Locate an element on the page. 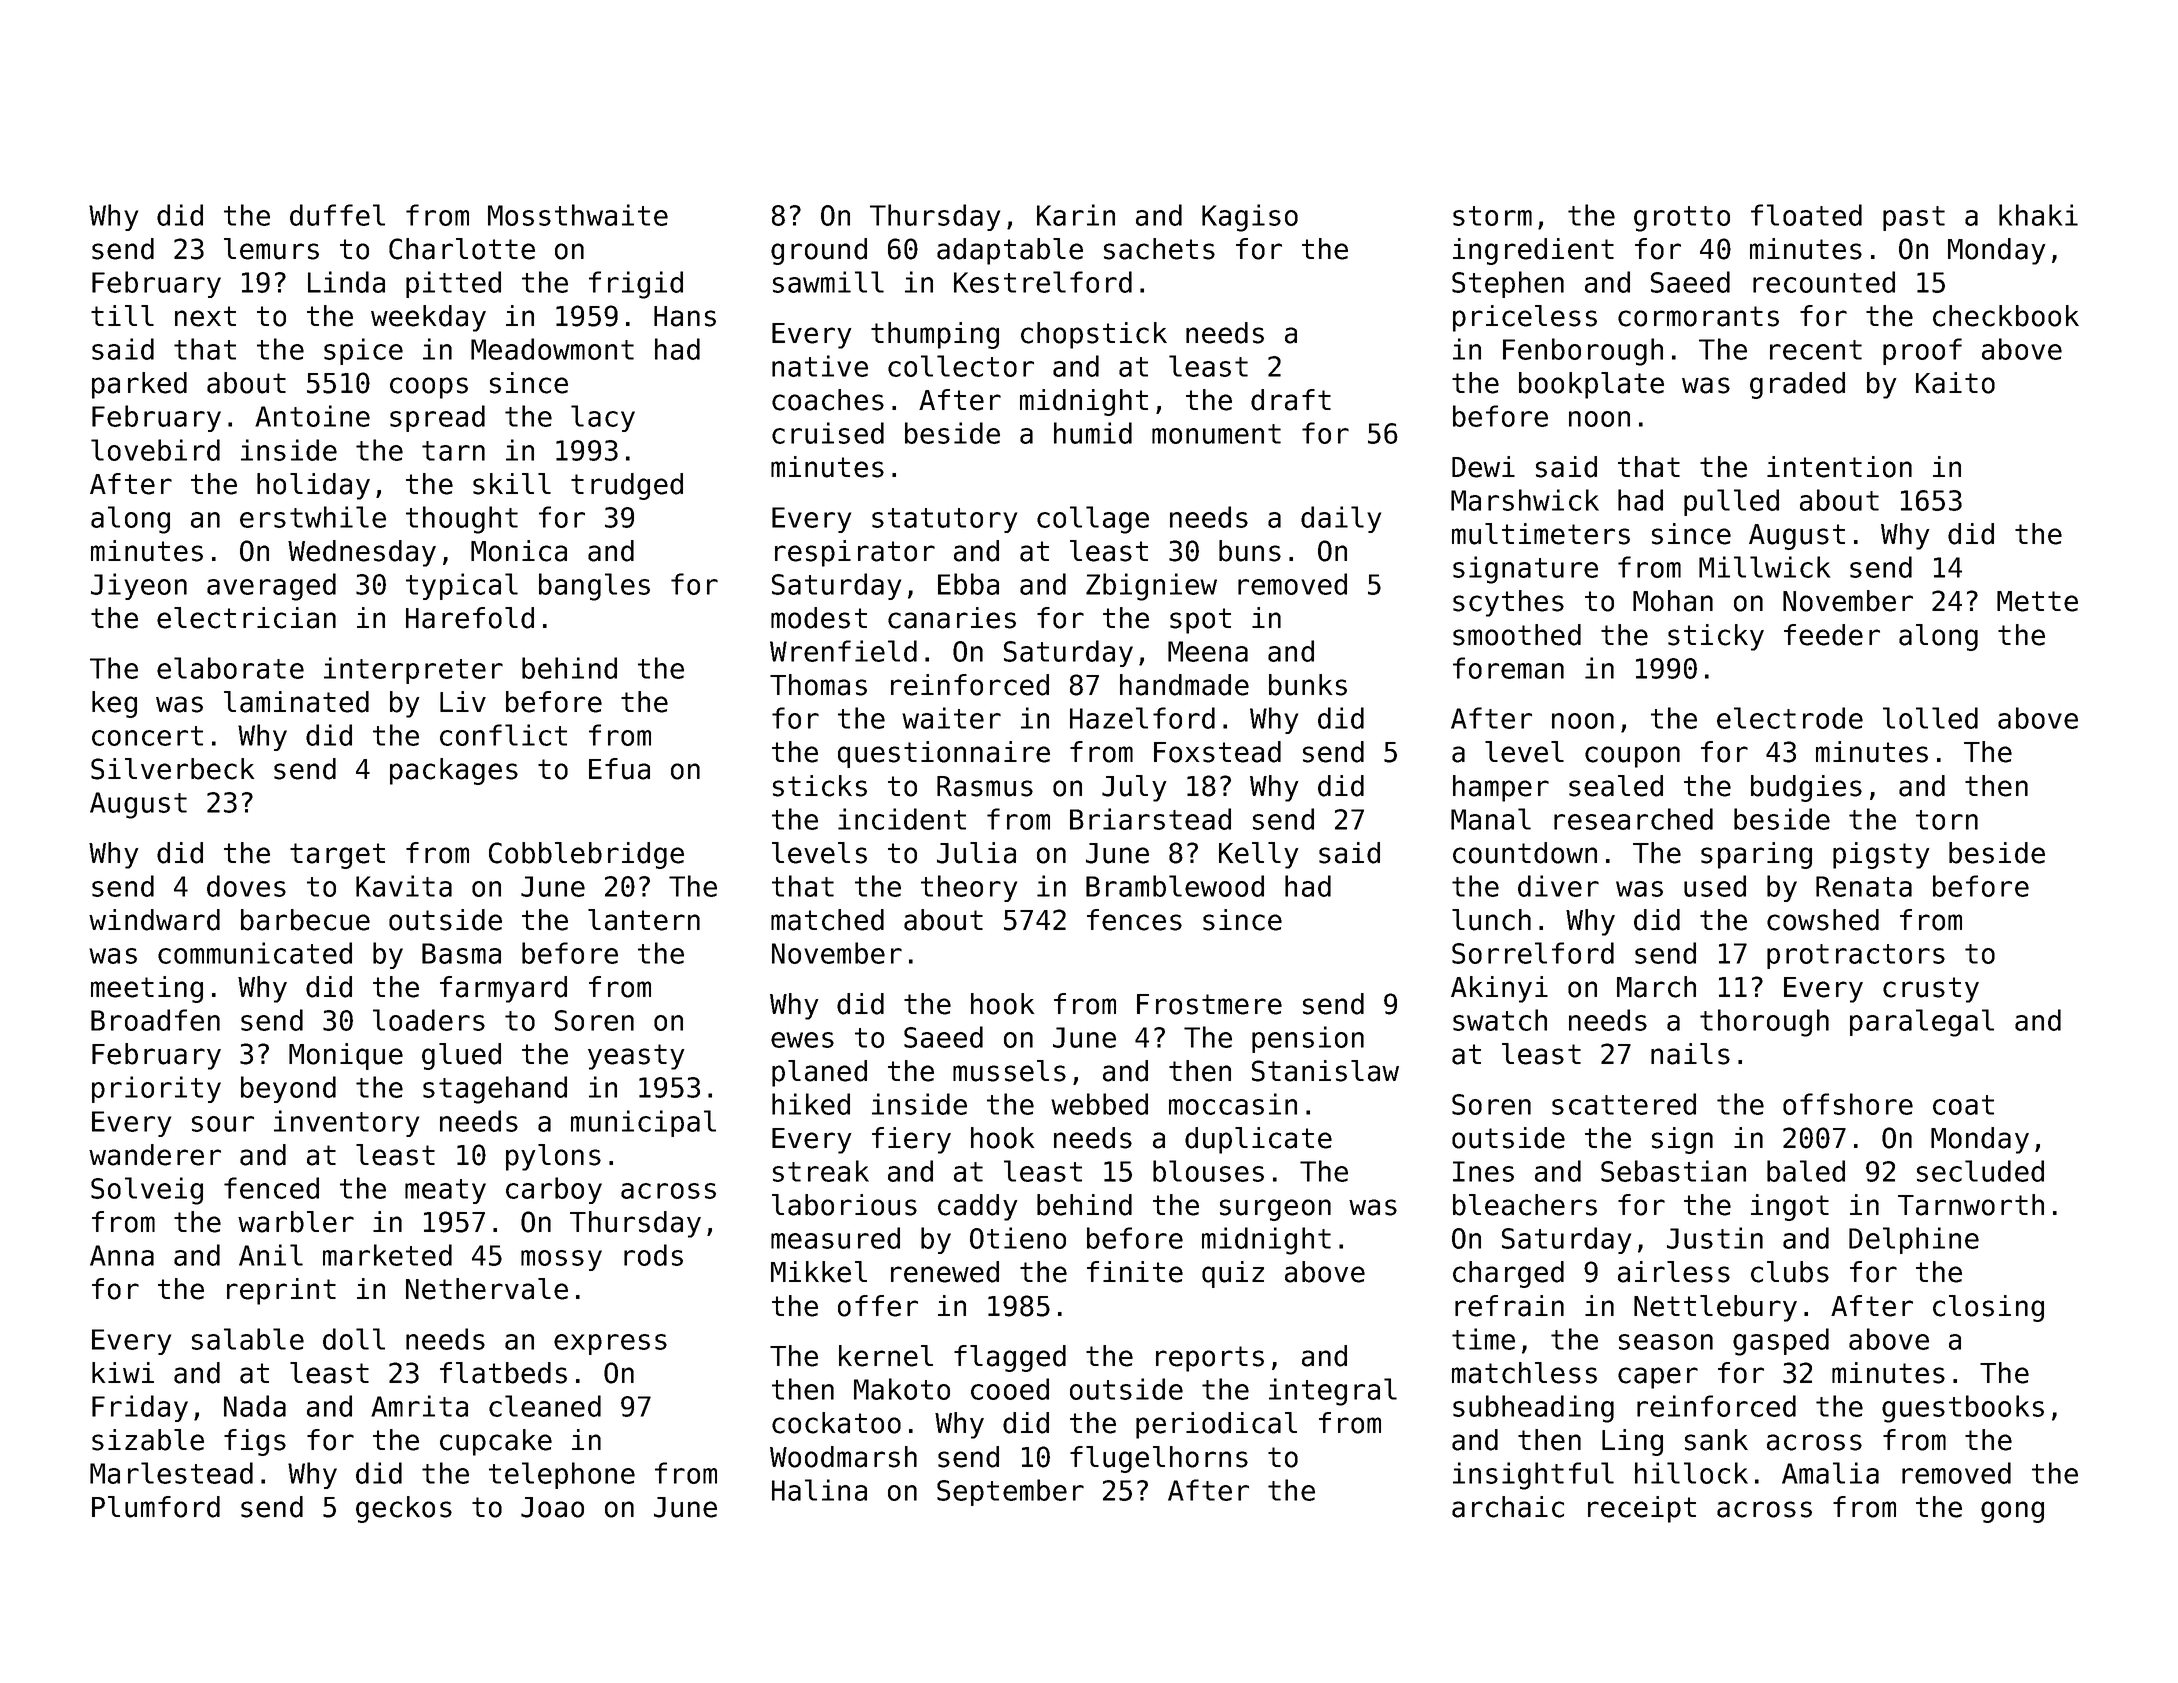 Image resolution: width=2178 pixels, height=1683 pixels. archaic is located at coordinates (1508, 1507).
